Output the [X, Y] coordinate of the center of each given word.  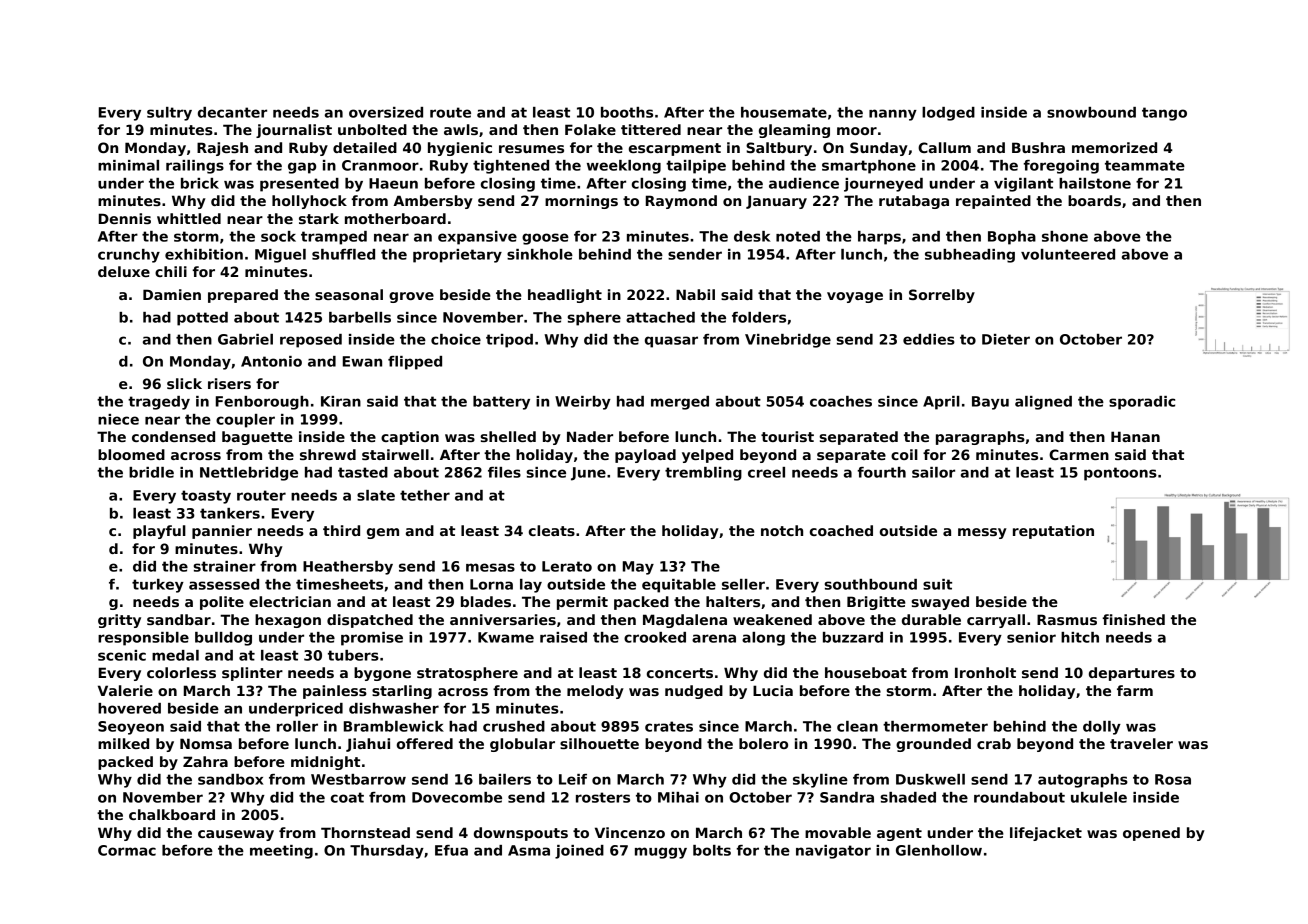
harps [879, 238]
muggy [661, 853]
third [341, 530]
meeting [281, 852]
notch [782, 530]
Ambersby [433, 202]
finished [1134, 619]
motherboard [395, 218]
